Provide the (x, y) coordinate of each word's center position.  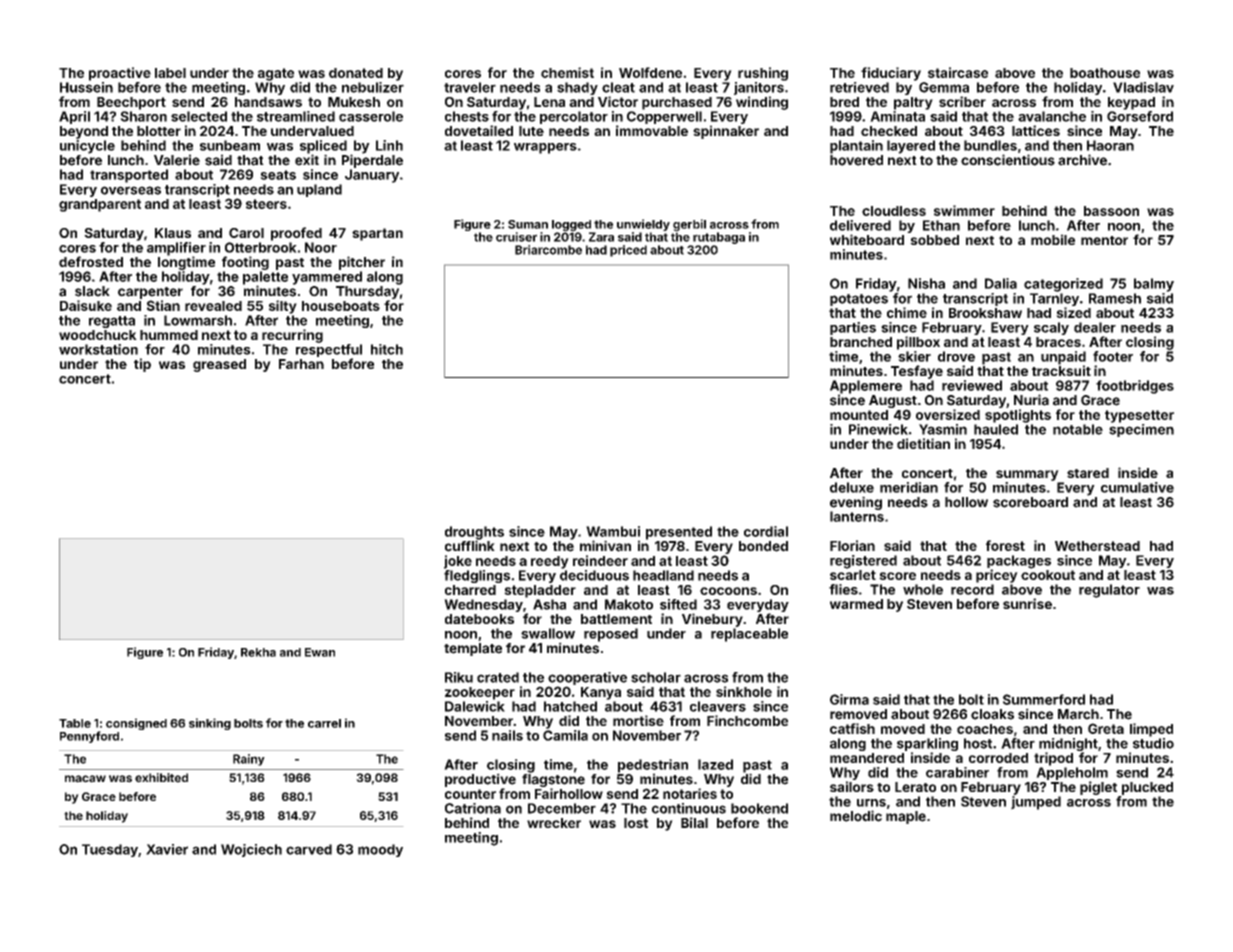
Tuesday (110, 850)
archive (1082, 160)
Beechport (131, 103)
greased (219, 365)
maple (906, 817)
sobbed (934, 240)
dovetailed (479, 130)
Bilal (694, 822)
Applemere (866, 387)
